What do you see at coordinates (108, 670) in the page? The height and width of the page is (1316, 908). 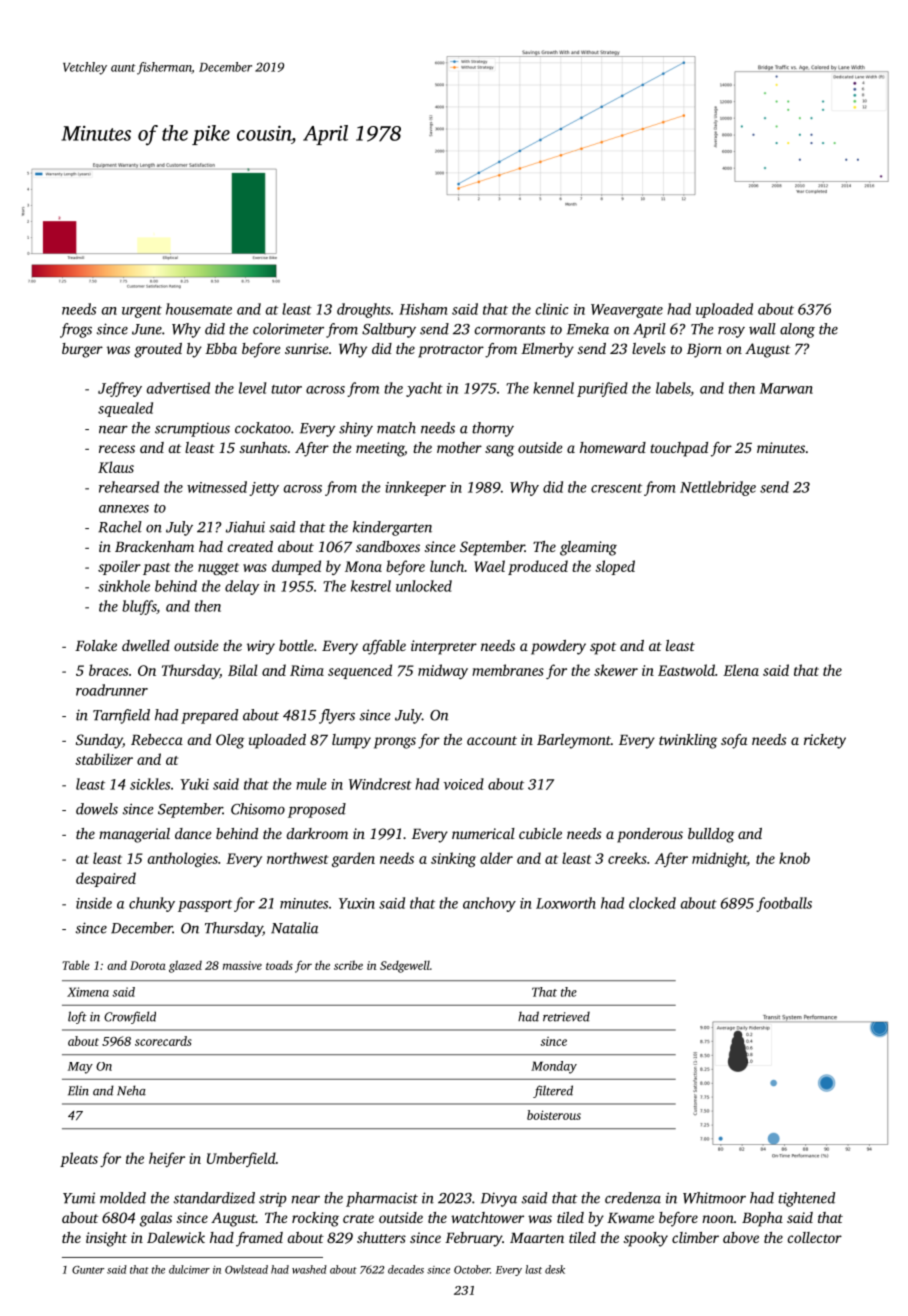 I see `braces` at bounding box center [108, 670].
